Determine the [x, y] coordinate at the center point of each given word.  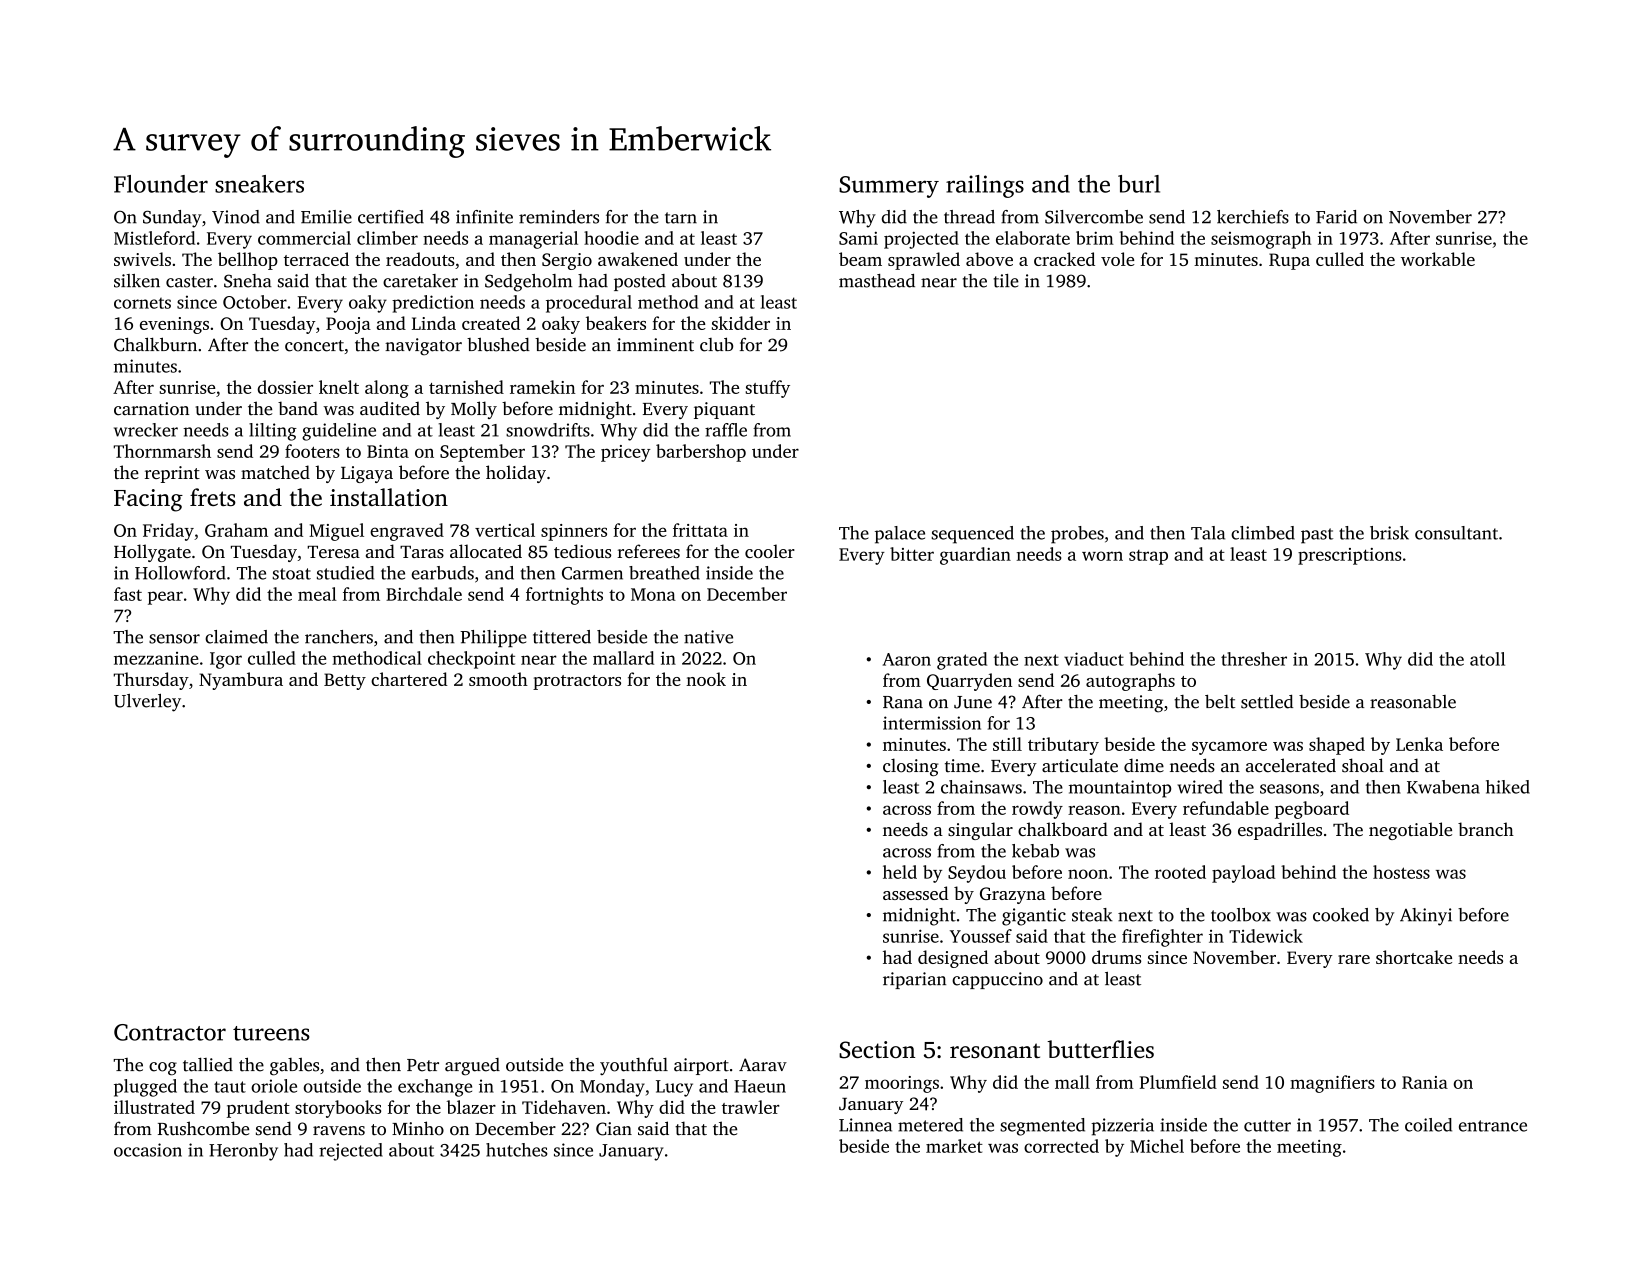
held [900, 872]
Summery [889, 187]
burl [1139, 184]
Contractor [170, 1032]
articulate [1080, 765]
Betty [345, 681]
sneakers [259, 184]
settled [1267, 702]
